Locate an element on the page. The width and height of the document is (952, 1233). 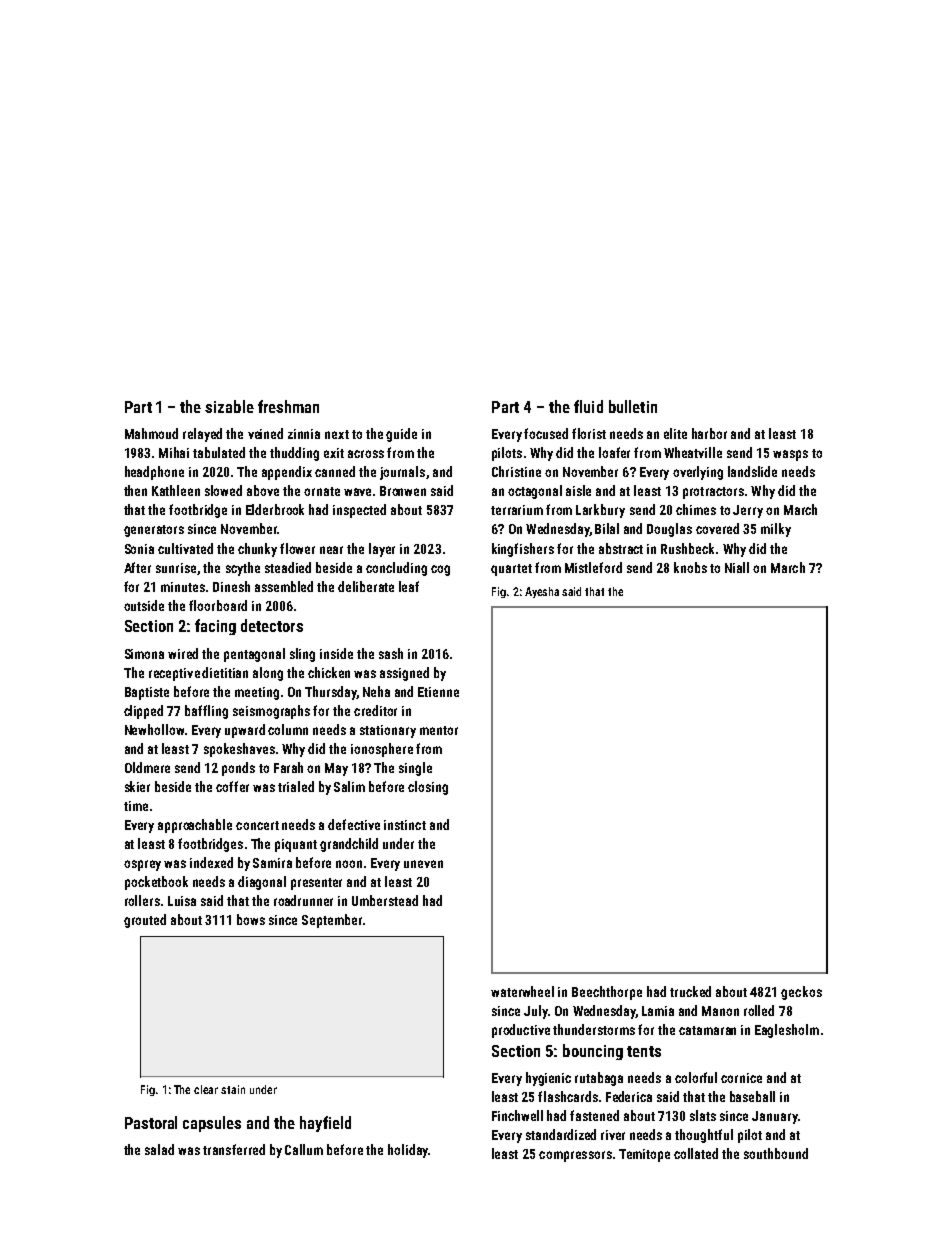
grouted is located at coordinates (145, 921).
